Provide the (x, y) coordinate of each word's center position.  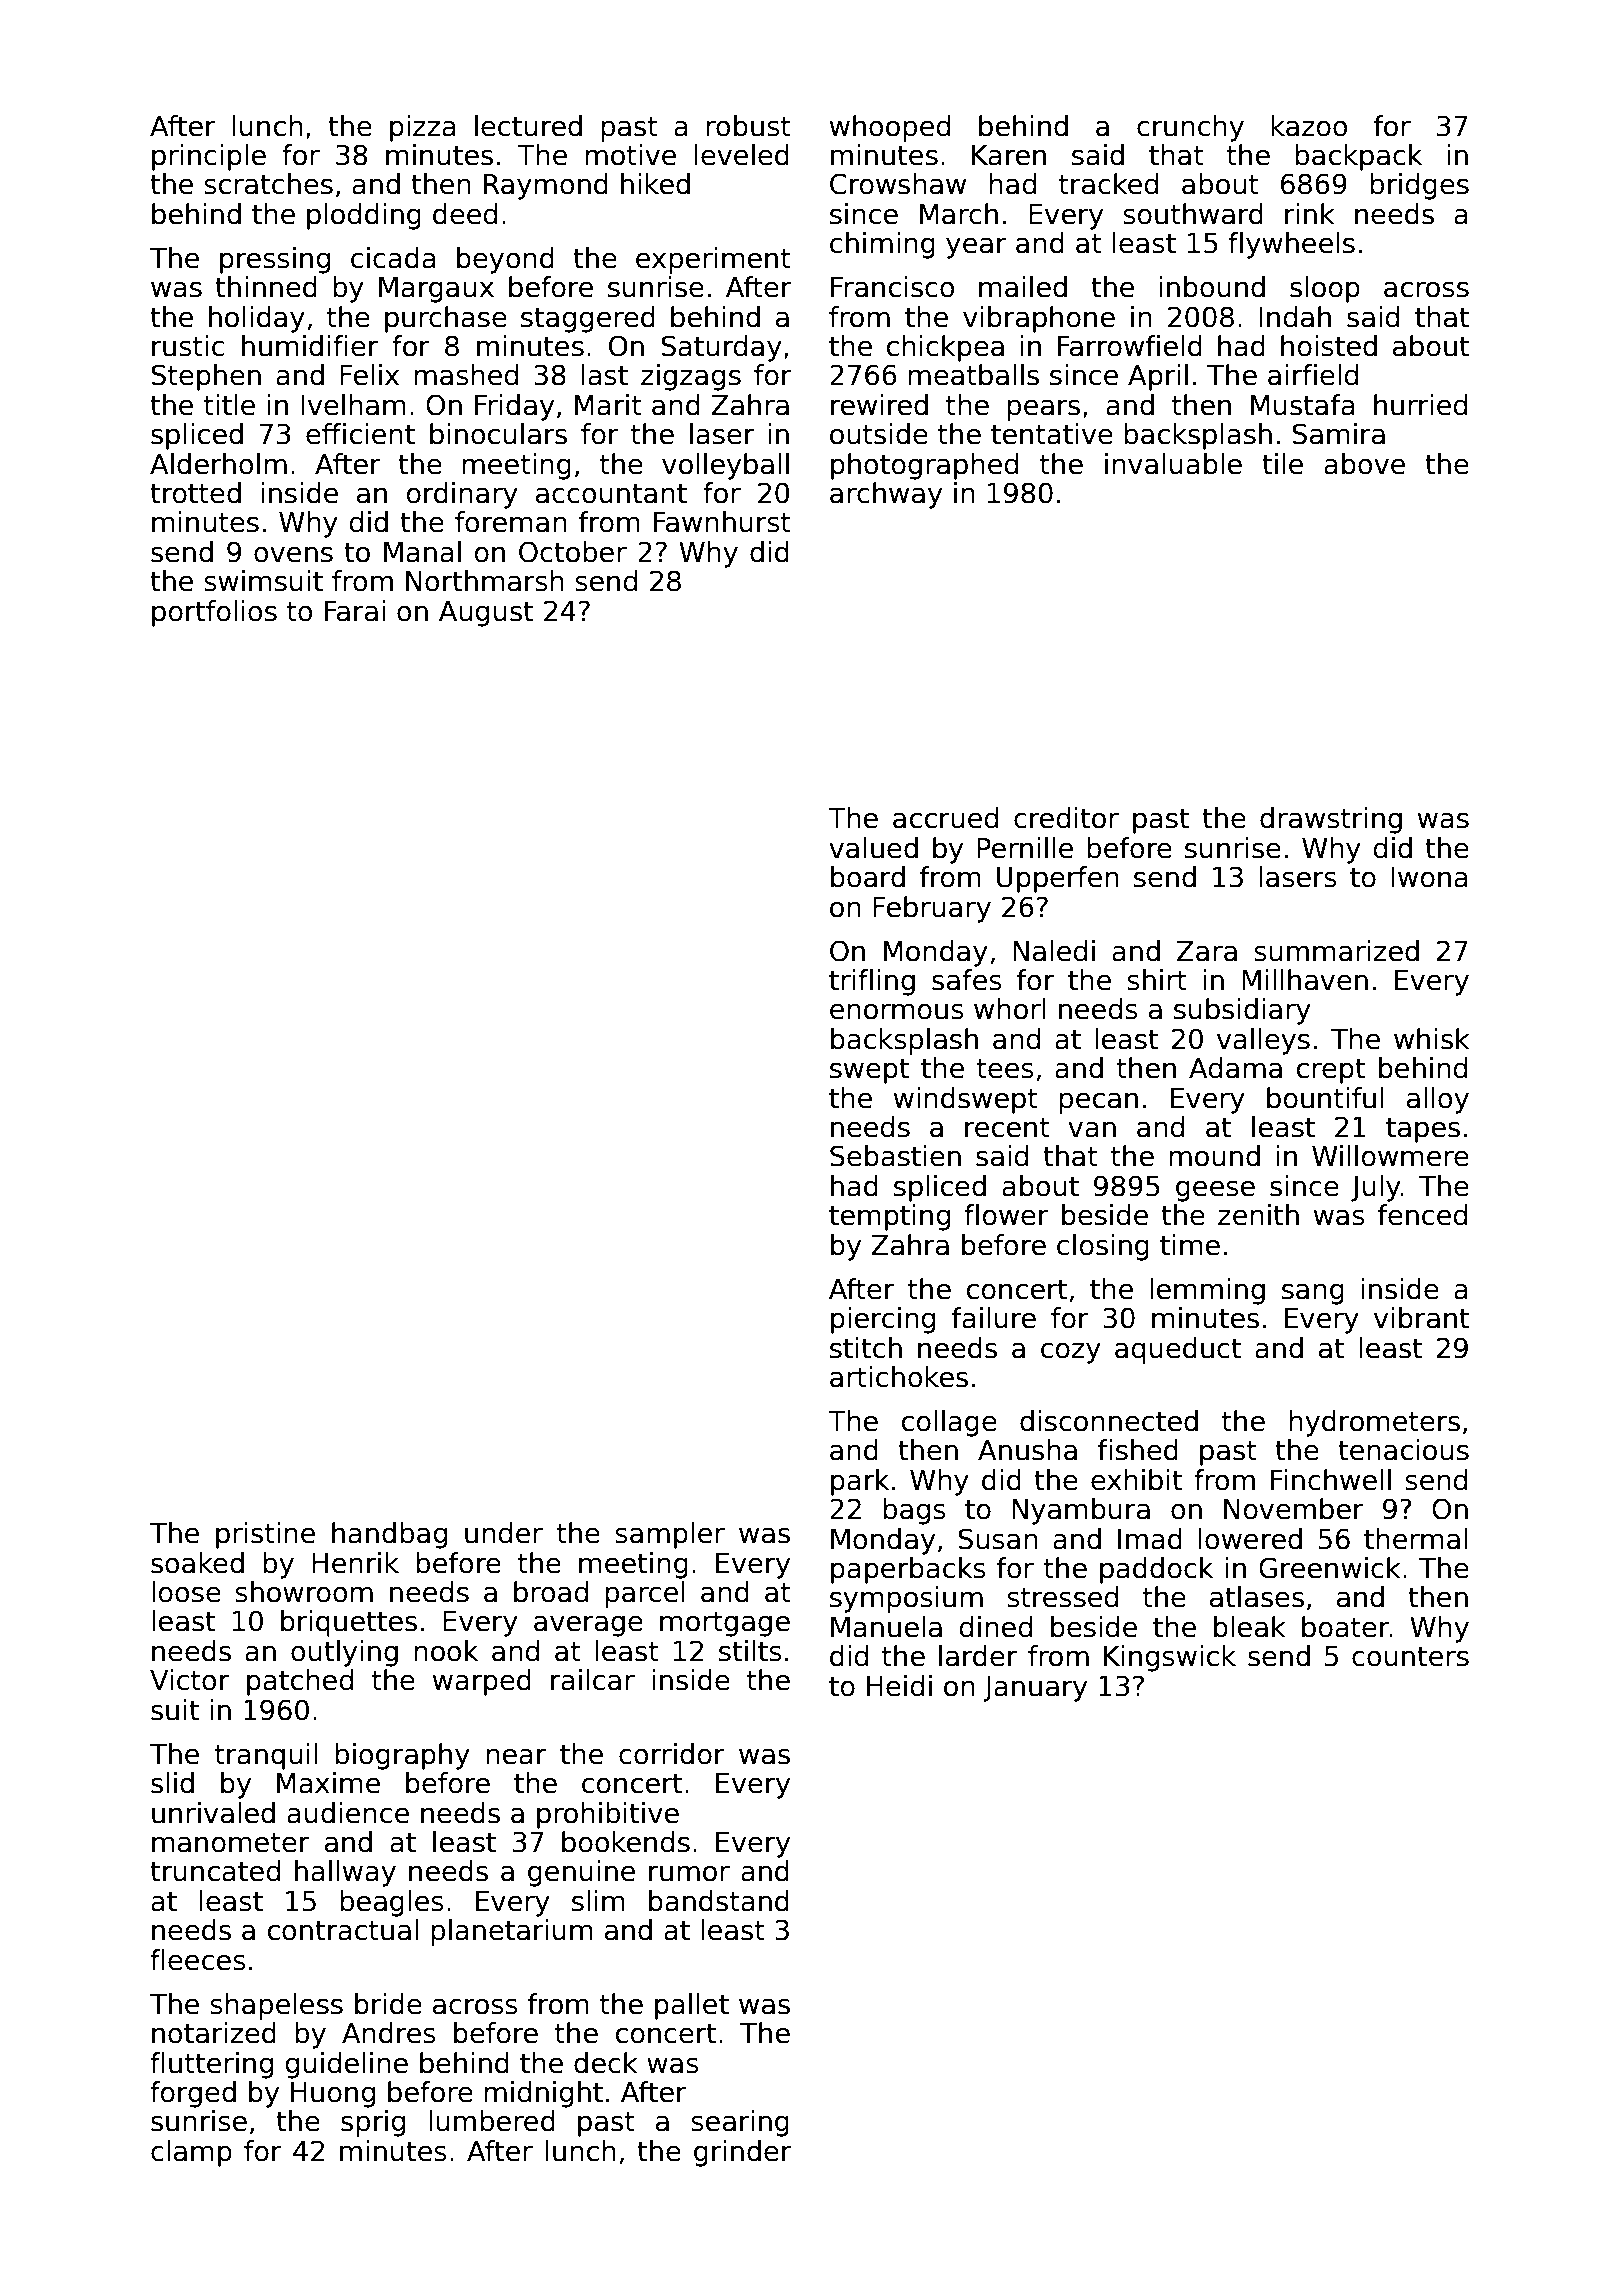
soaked (197, 1563)
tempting (889, 1217)
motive (630, 155)
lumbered (492, 2121)
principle (209, 157)
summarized (1336, 951)
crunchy (1190, 128)
